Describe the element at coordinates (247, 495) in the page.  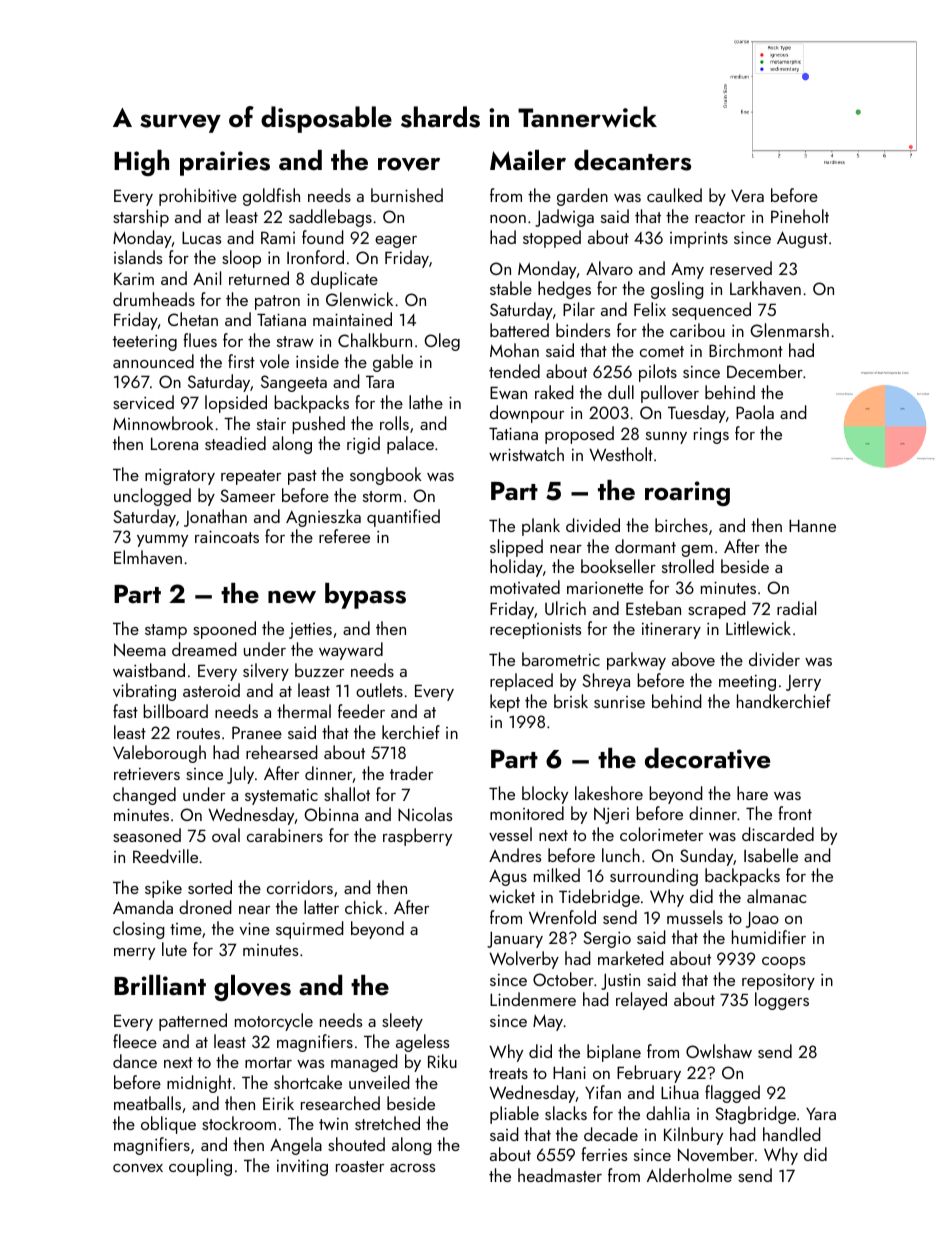
I see `Sameer` at that location.
